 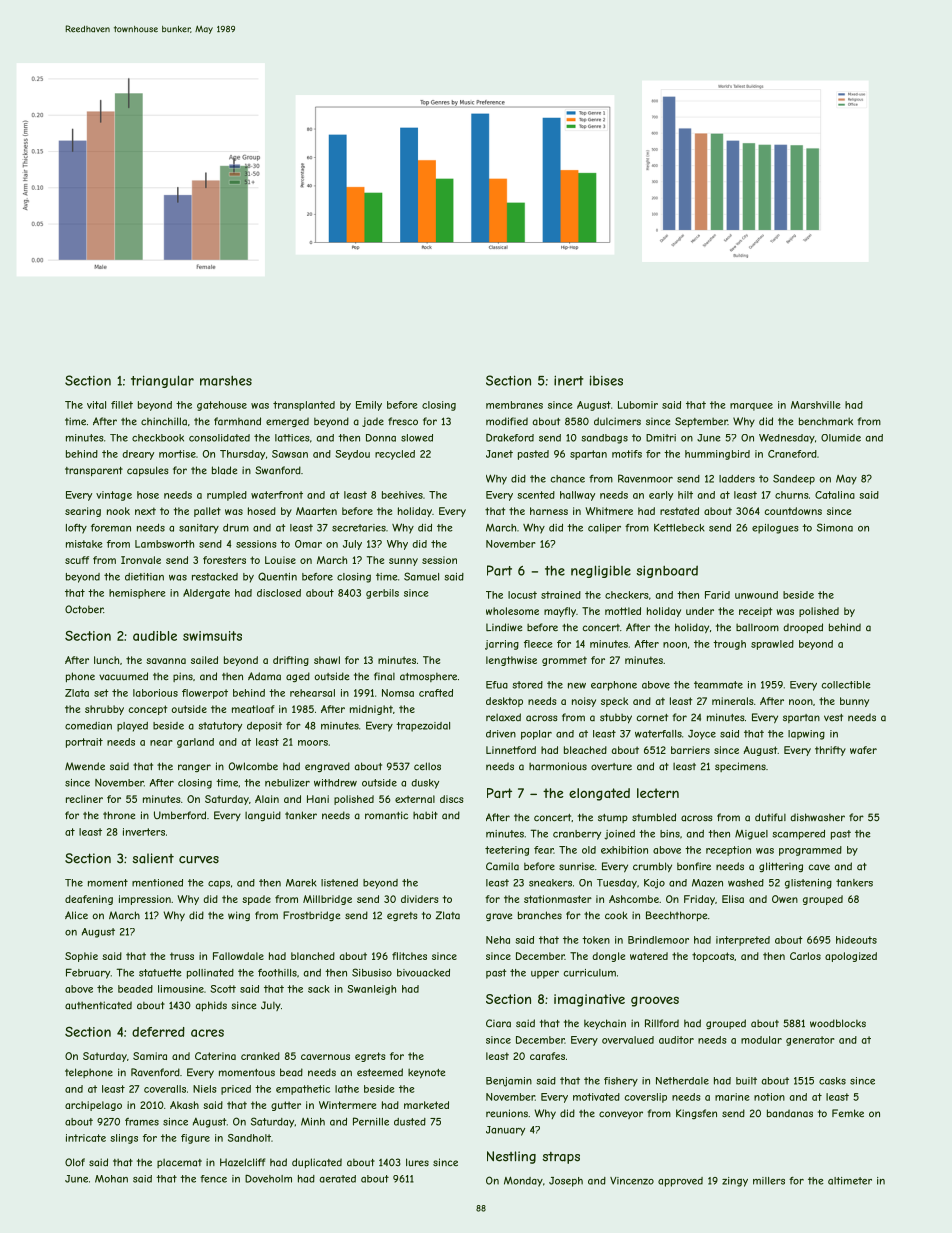 I want to click on Doveholm, so click(x=268, y=1178).
